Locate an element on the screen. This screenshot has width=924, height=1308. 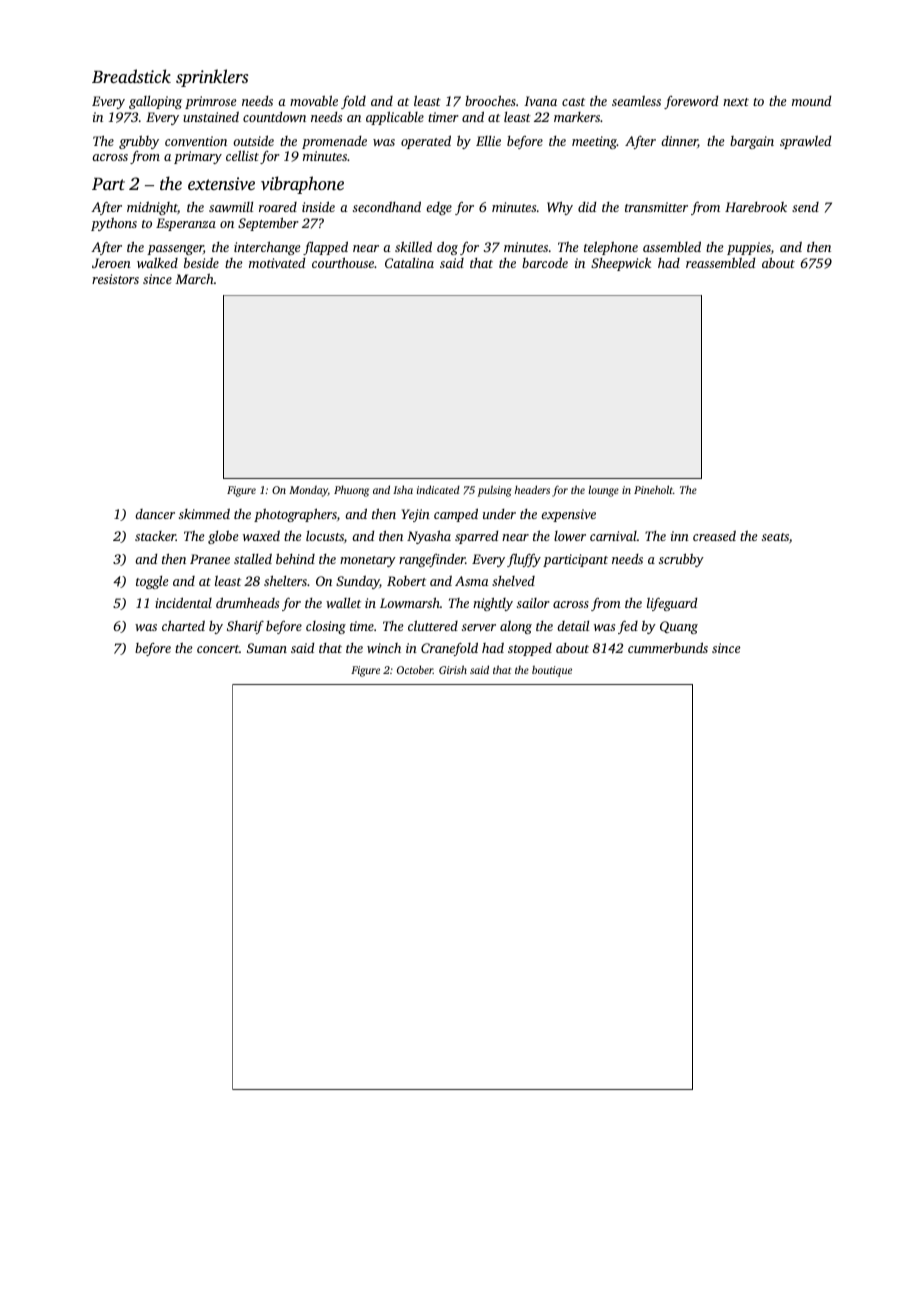
cummerbunds is located at coordinates (668, 647).
